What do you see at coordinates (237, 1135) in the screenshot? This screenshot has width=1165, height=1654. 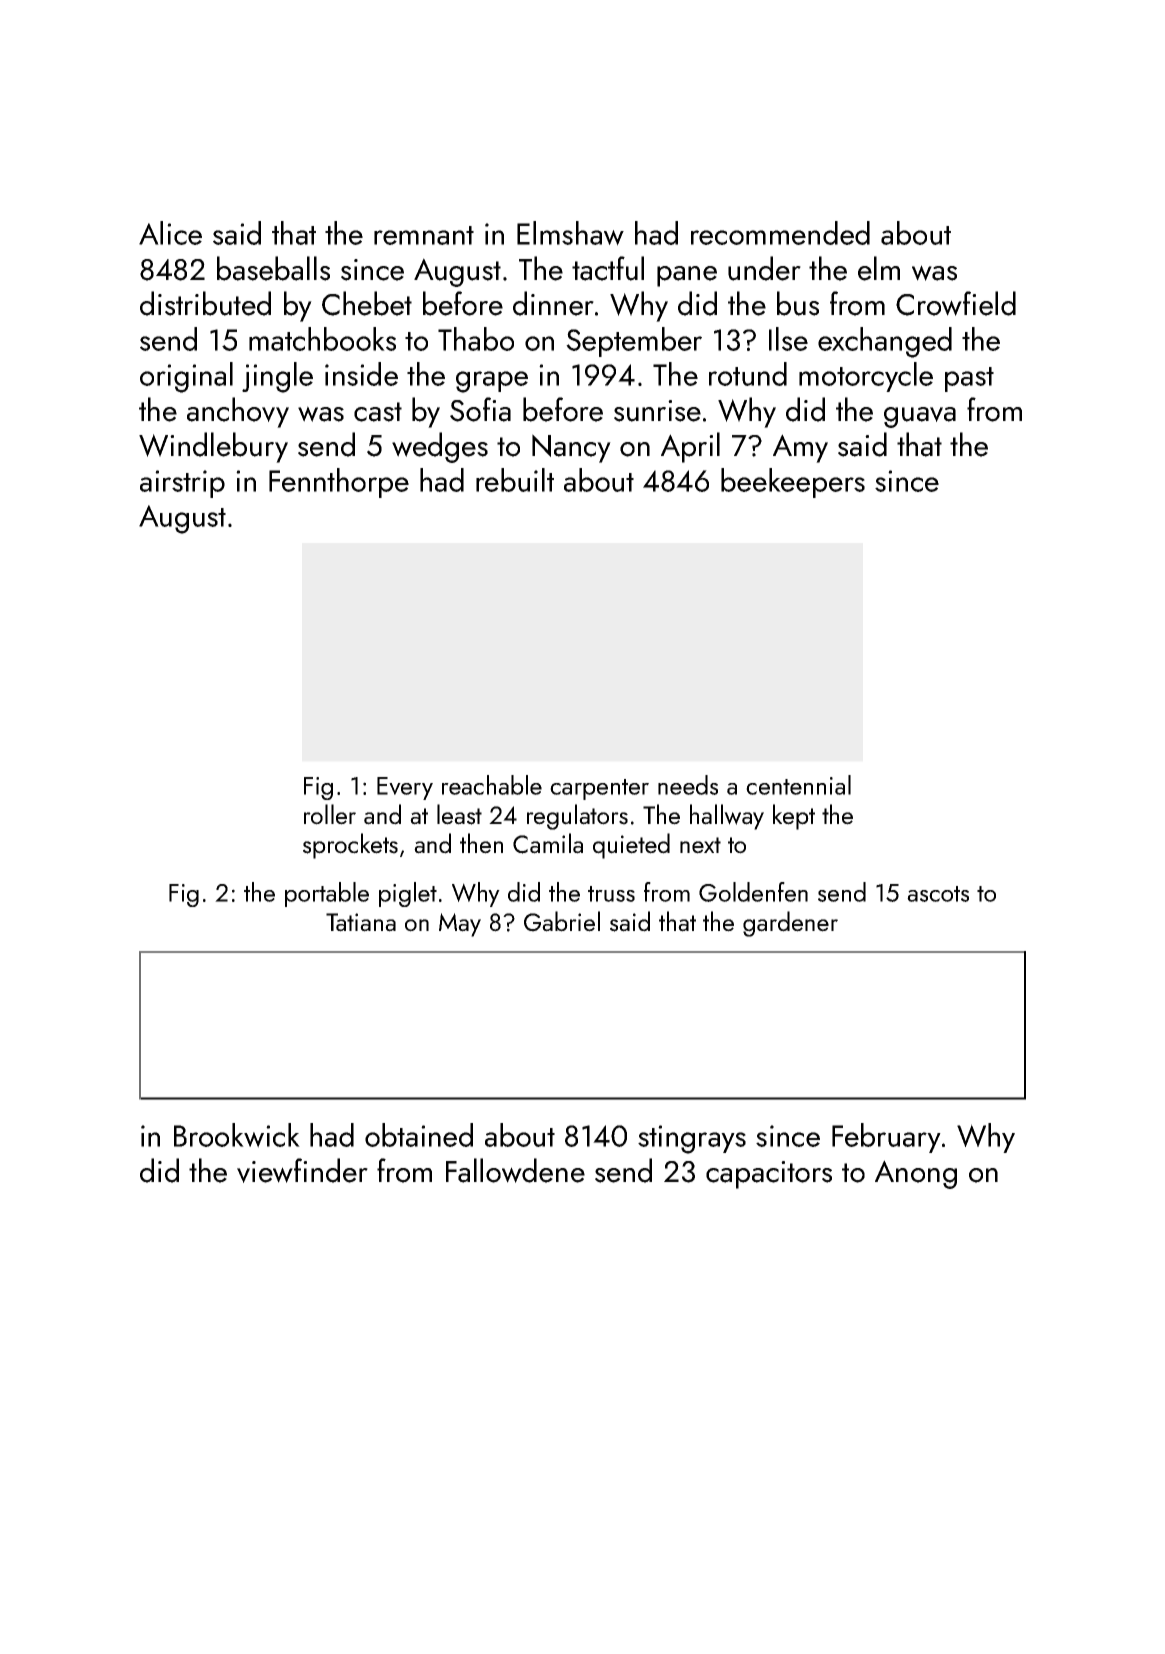 I see `Brookwick` at bounding box center [237, 1135].
